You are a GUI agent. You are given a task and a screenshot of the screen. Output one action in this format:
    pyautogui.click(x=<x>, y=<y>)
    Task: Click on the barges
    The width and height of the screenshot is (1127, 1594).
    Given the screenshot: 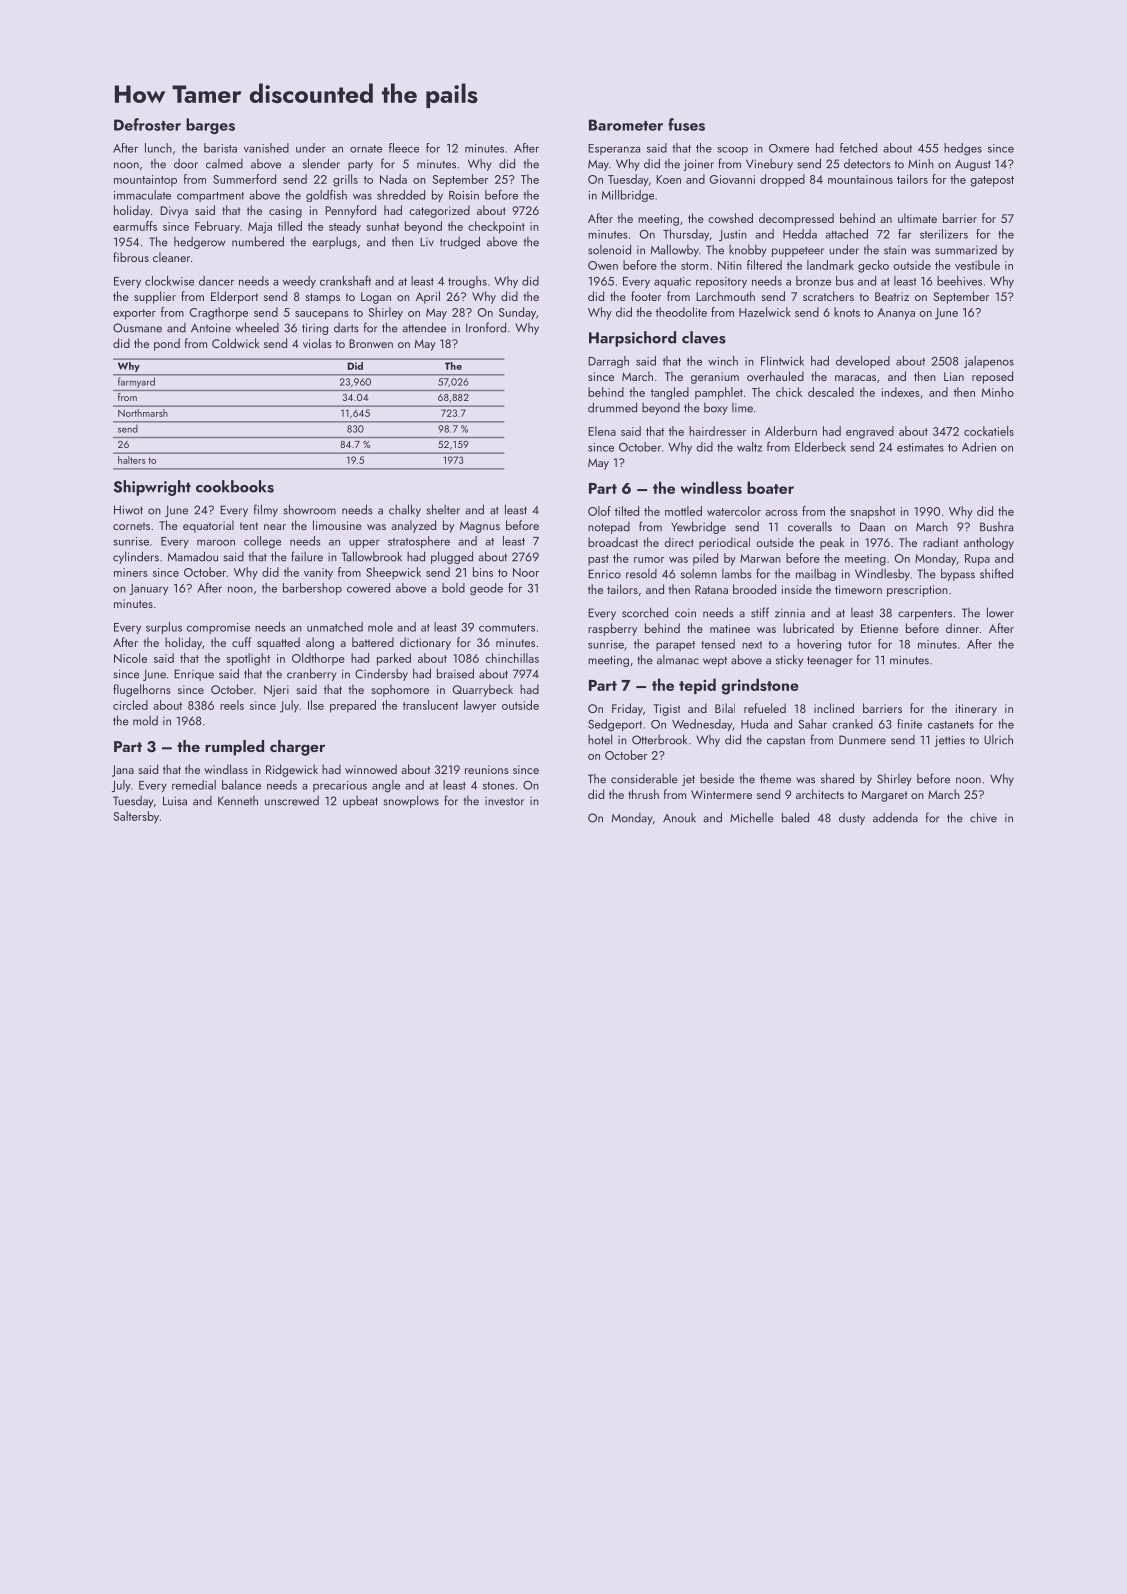 What is the action you would take?
    pyautogui.click(x=210, y=126)
